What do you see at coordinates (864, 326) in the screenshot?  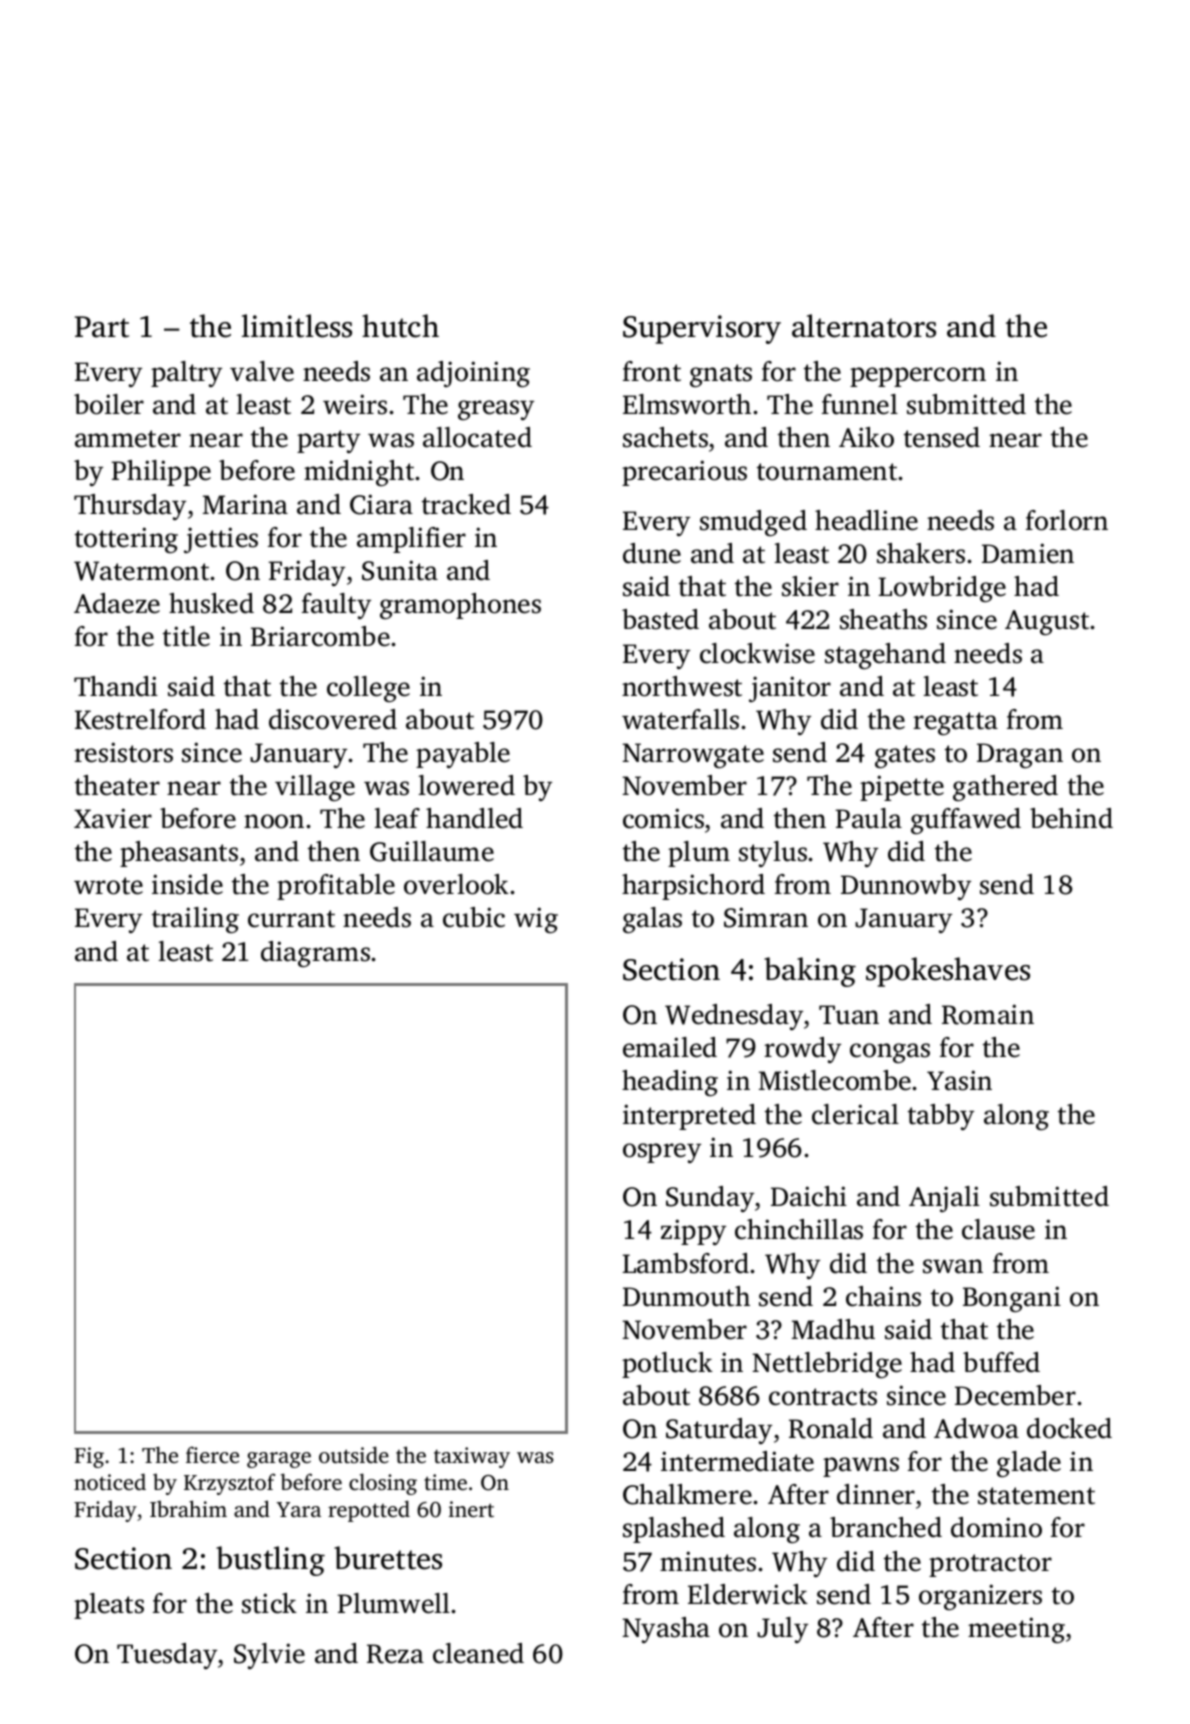 I see `alternators` at bounding box center [864, 326].
